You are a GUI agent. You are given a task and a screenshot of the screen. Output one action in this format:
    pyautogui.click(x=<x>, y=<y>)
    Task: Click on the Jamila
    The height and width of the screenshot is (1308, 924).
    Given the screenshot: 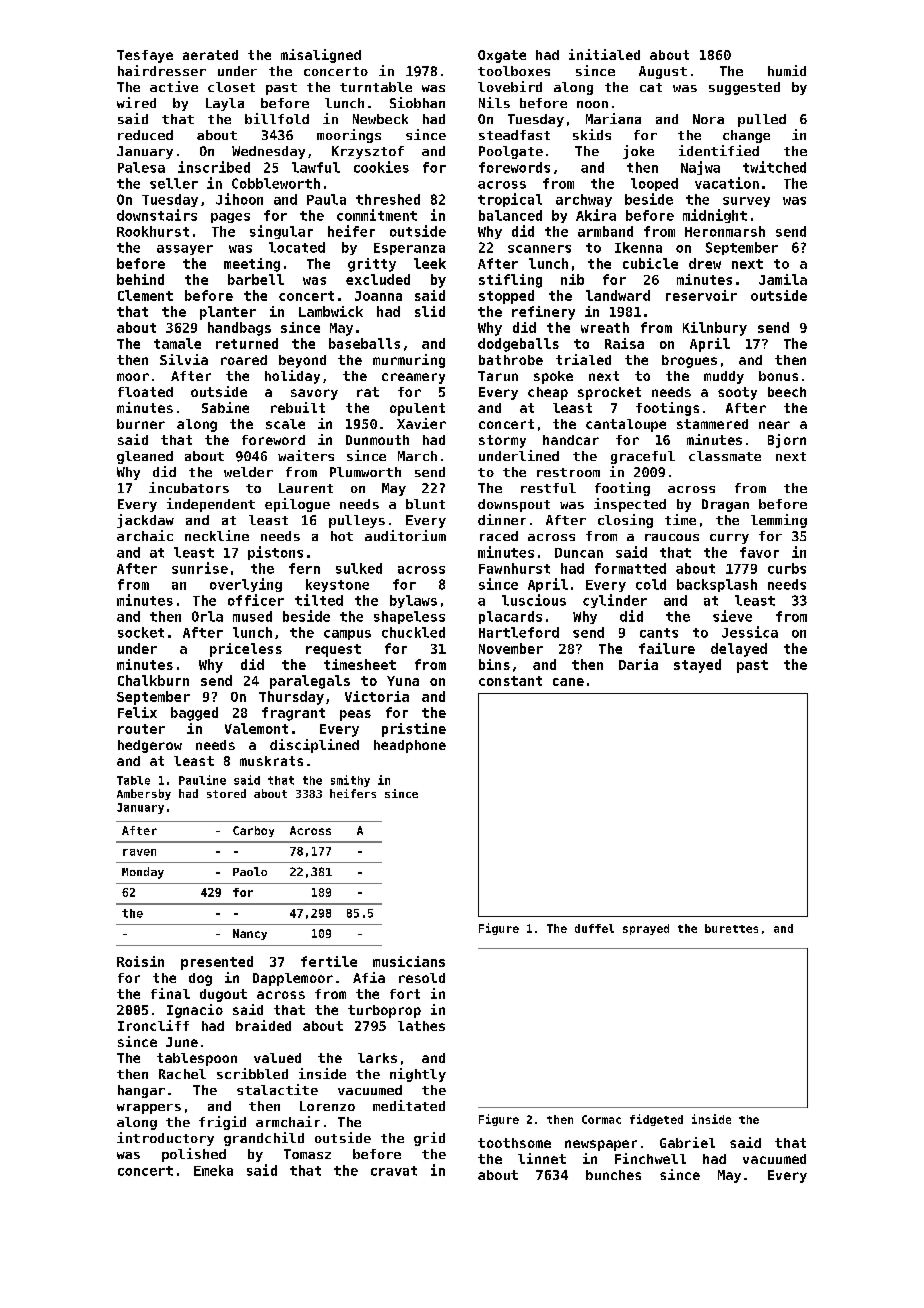 What is the action you would take?
    pyautogui.click(x=783, y=279)
